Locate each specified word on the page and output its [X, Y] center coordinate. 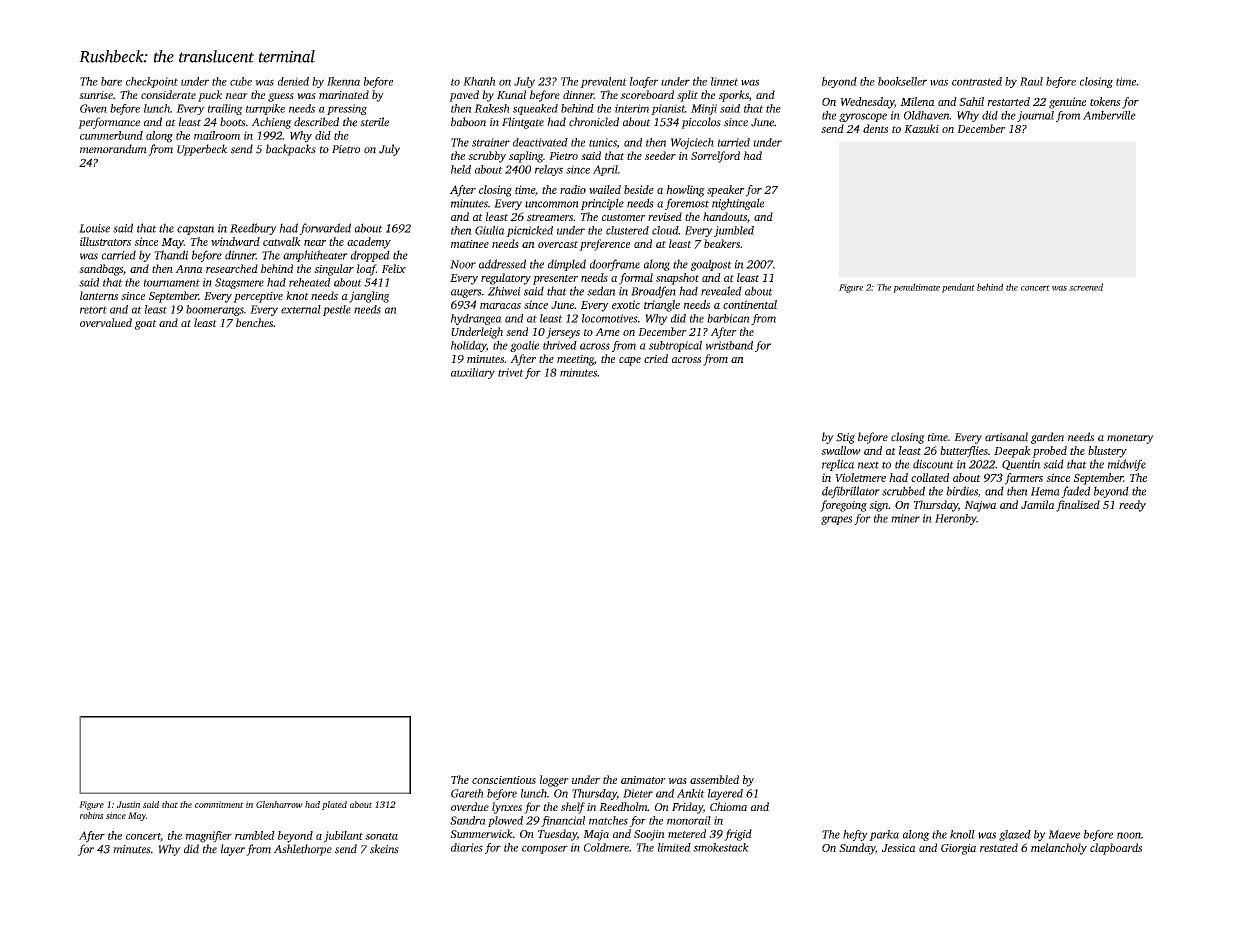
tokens [1105, 101]
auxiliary [473, 373]
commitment [219, 804]
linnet [724, 81]
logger [554, 781]
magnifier [208, 837]
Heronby [956, 519]
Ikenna [343, 81]
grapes [836, 520]
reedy [1132, 506]
